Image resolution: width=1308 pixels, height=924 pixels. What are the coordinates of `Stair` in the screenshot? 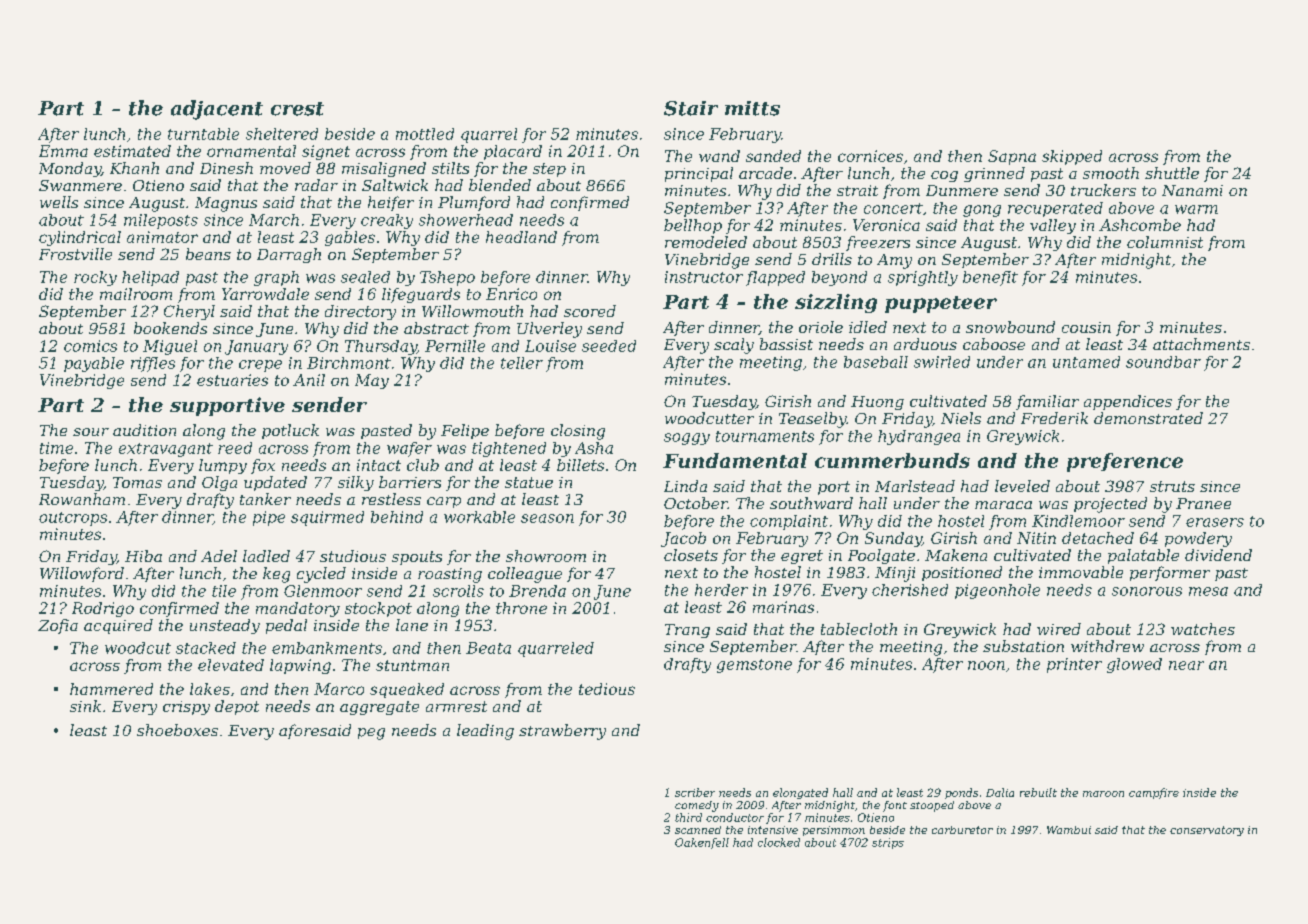 It's located at (691, 108).
